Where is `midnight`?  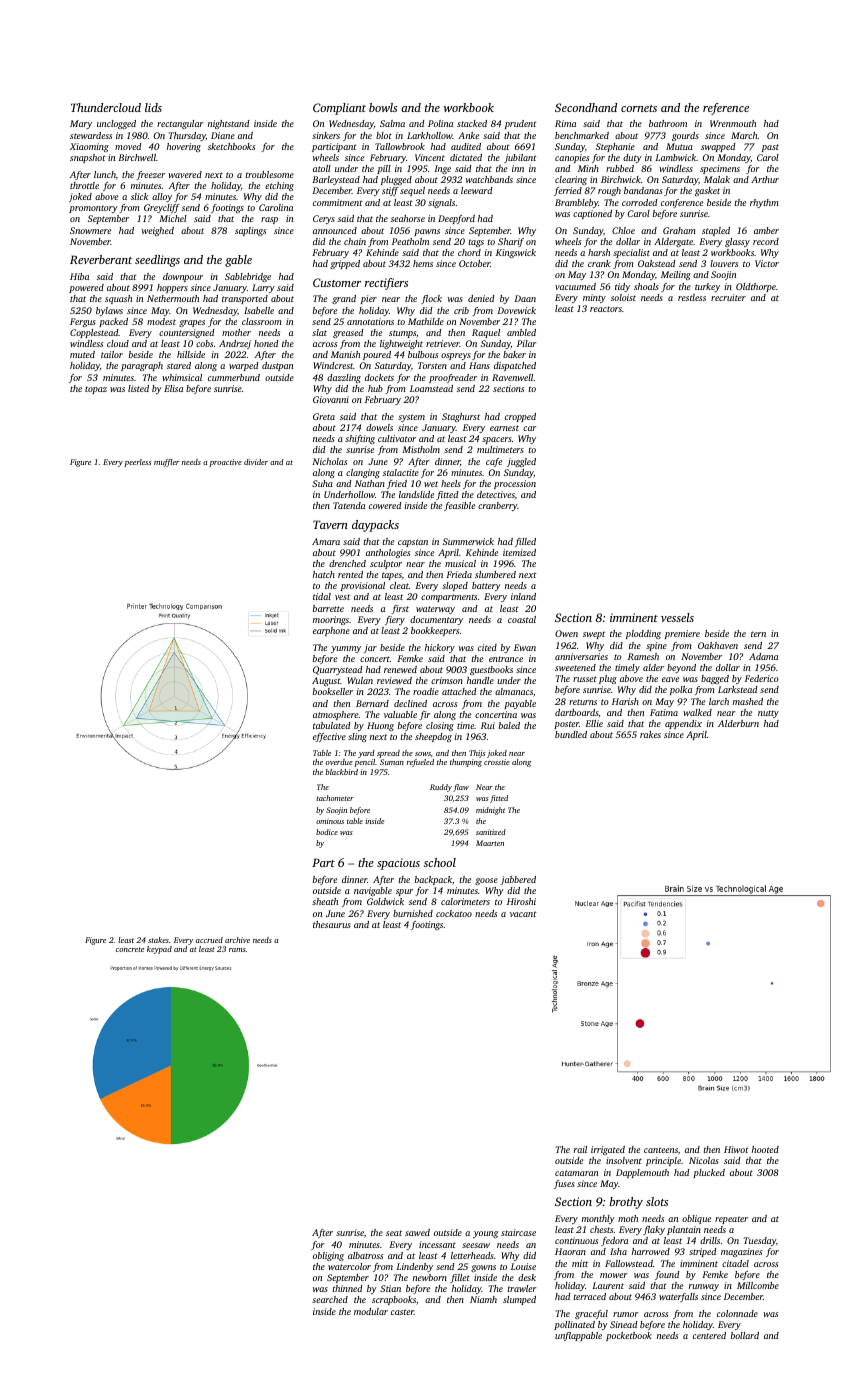
midnight is located at coordinates (490, 811).
